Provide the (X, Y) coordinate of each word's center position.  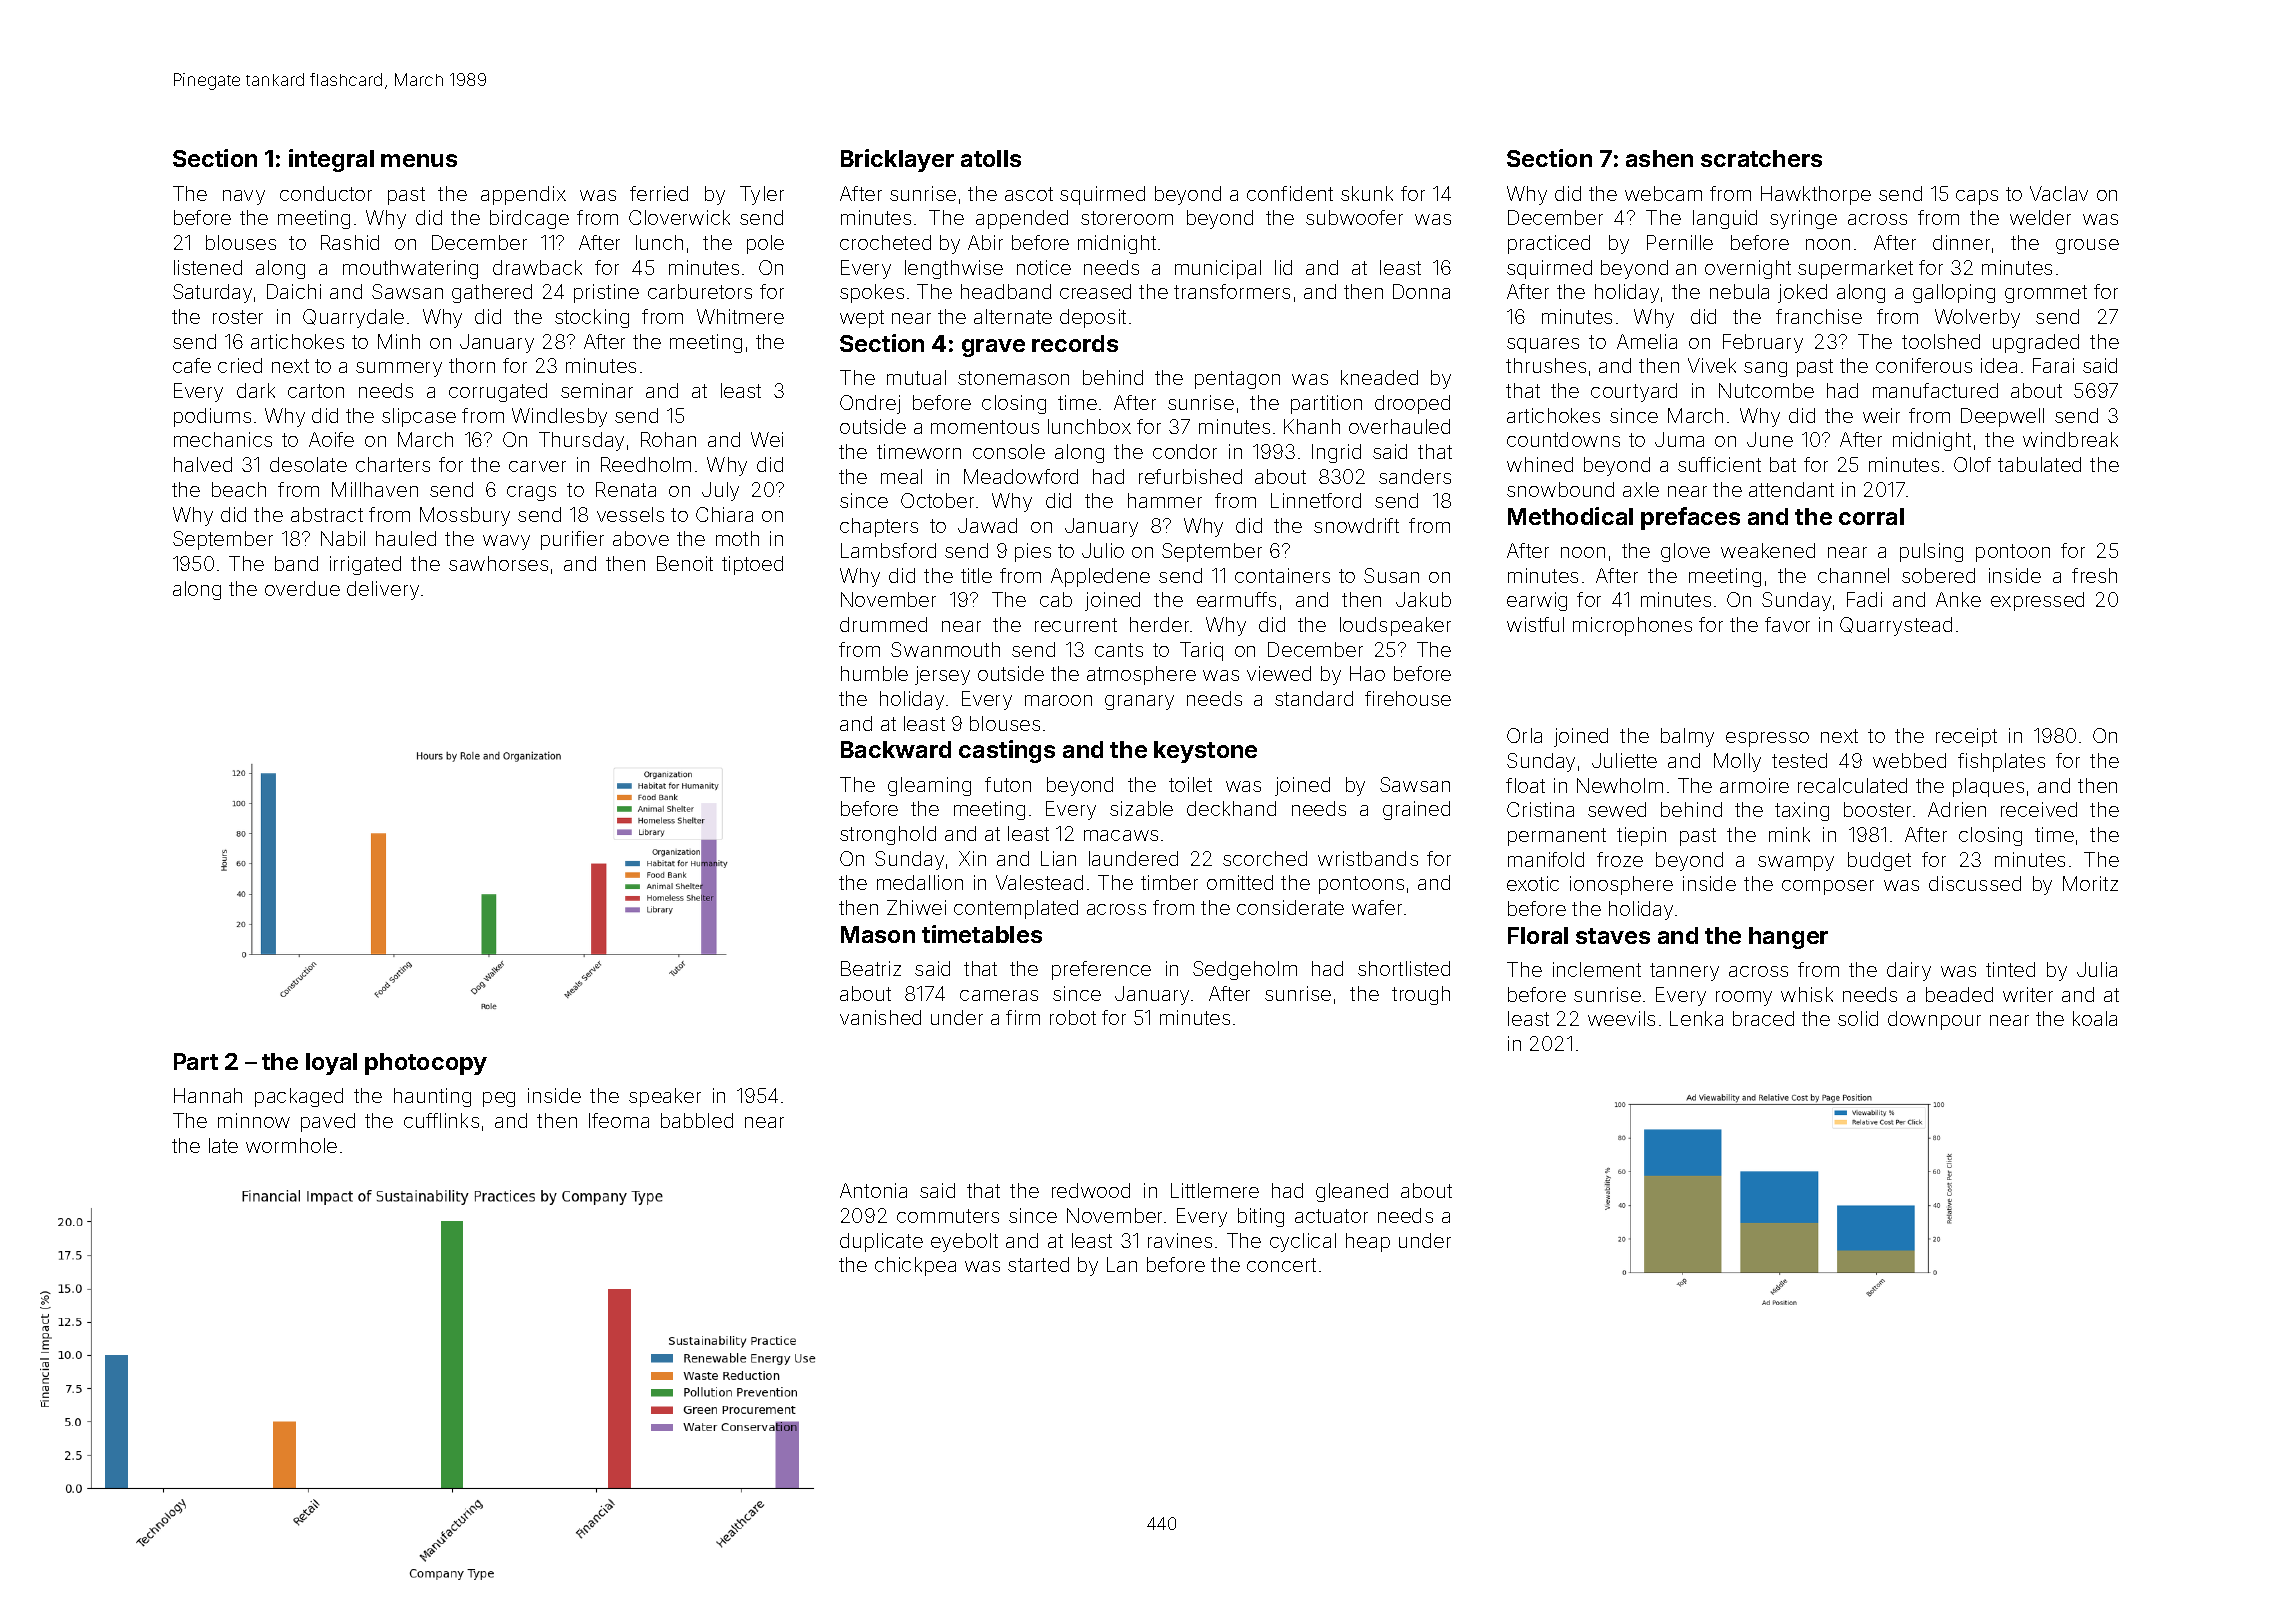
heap (1368, 1242)
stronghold (888, 835)
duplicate (881, 1242)
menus (419, 160)
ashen (1659, 158)
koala (2095, 1018)
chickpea (915, 1266)
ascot (1029, 194)
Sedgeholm (1245, 970)
